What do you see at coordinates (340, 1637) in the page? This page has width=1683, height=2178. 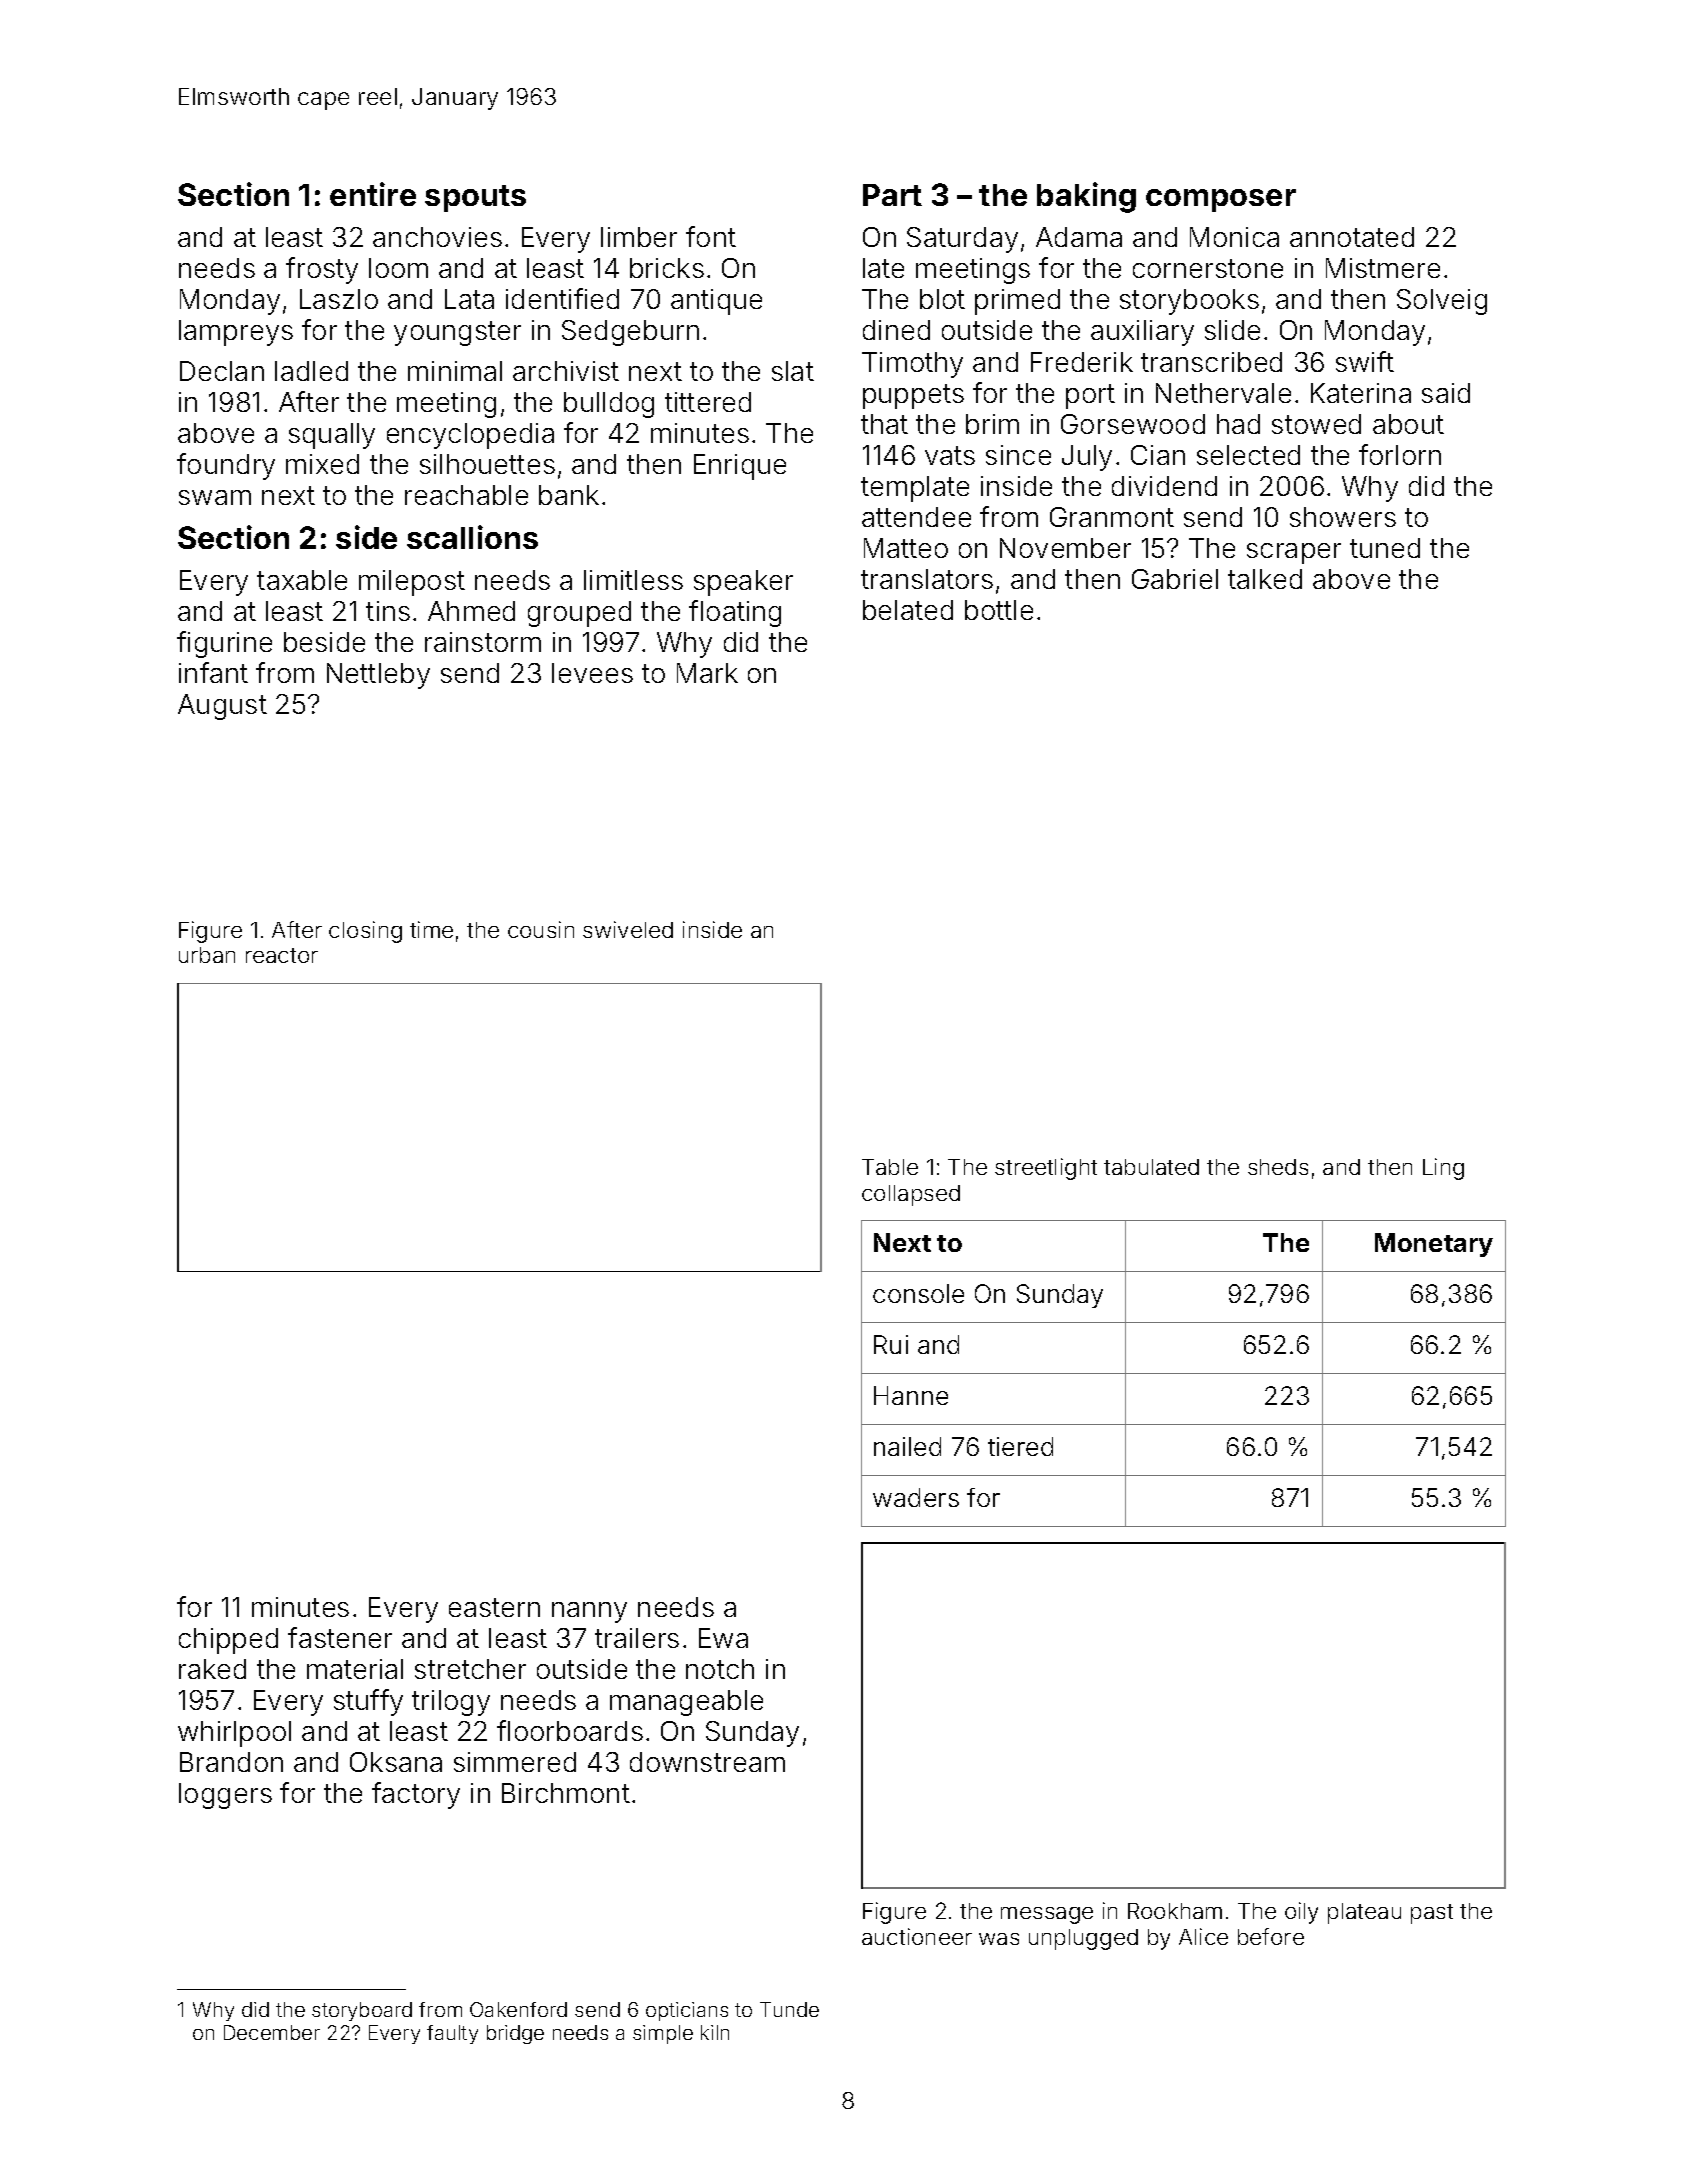 I see `fastener` at bounding box center [340, 1637].
